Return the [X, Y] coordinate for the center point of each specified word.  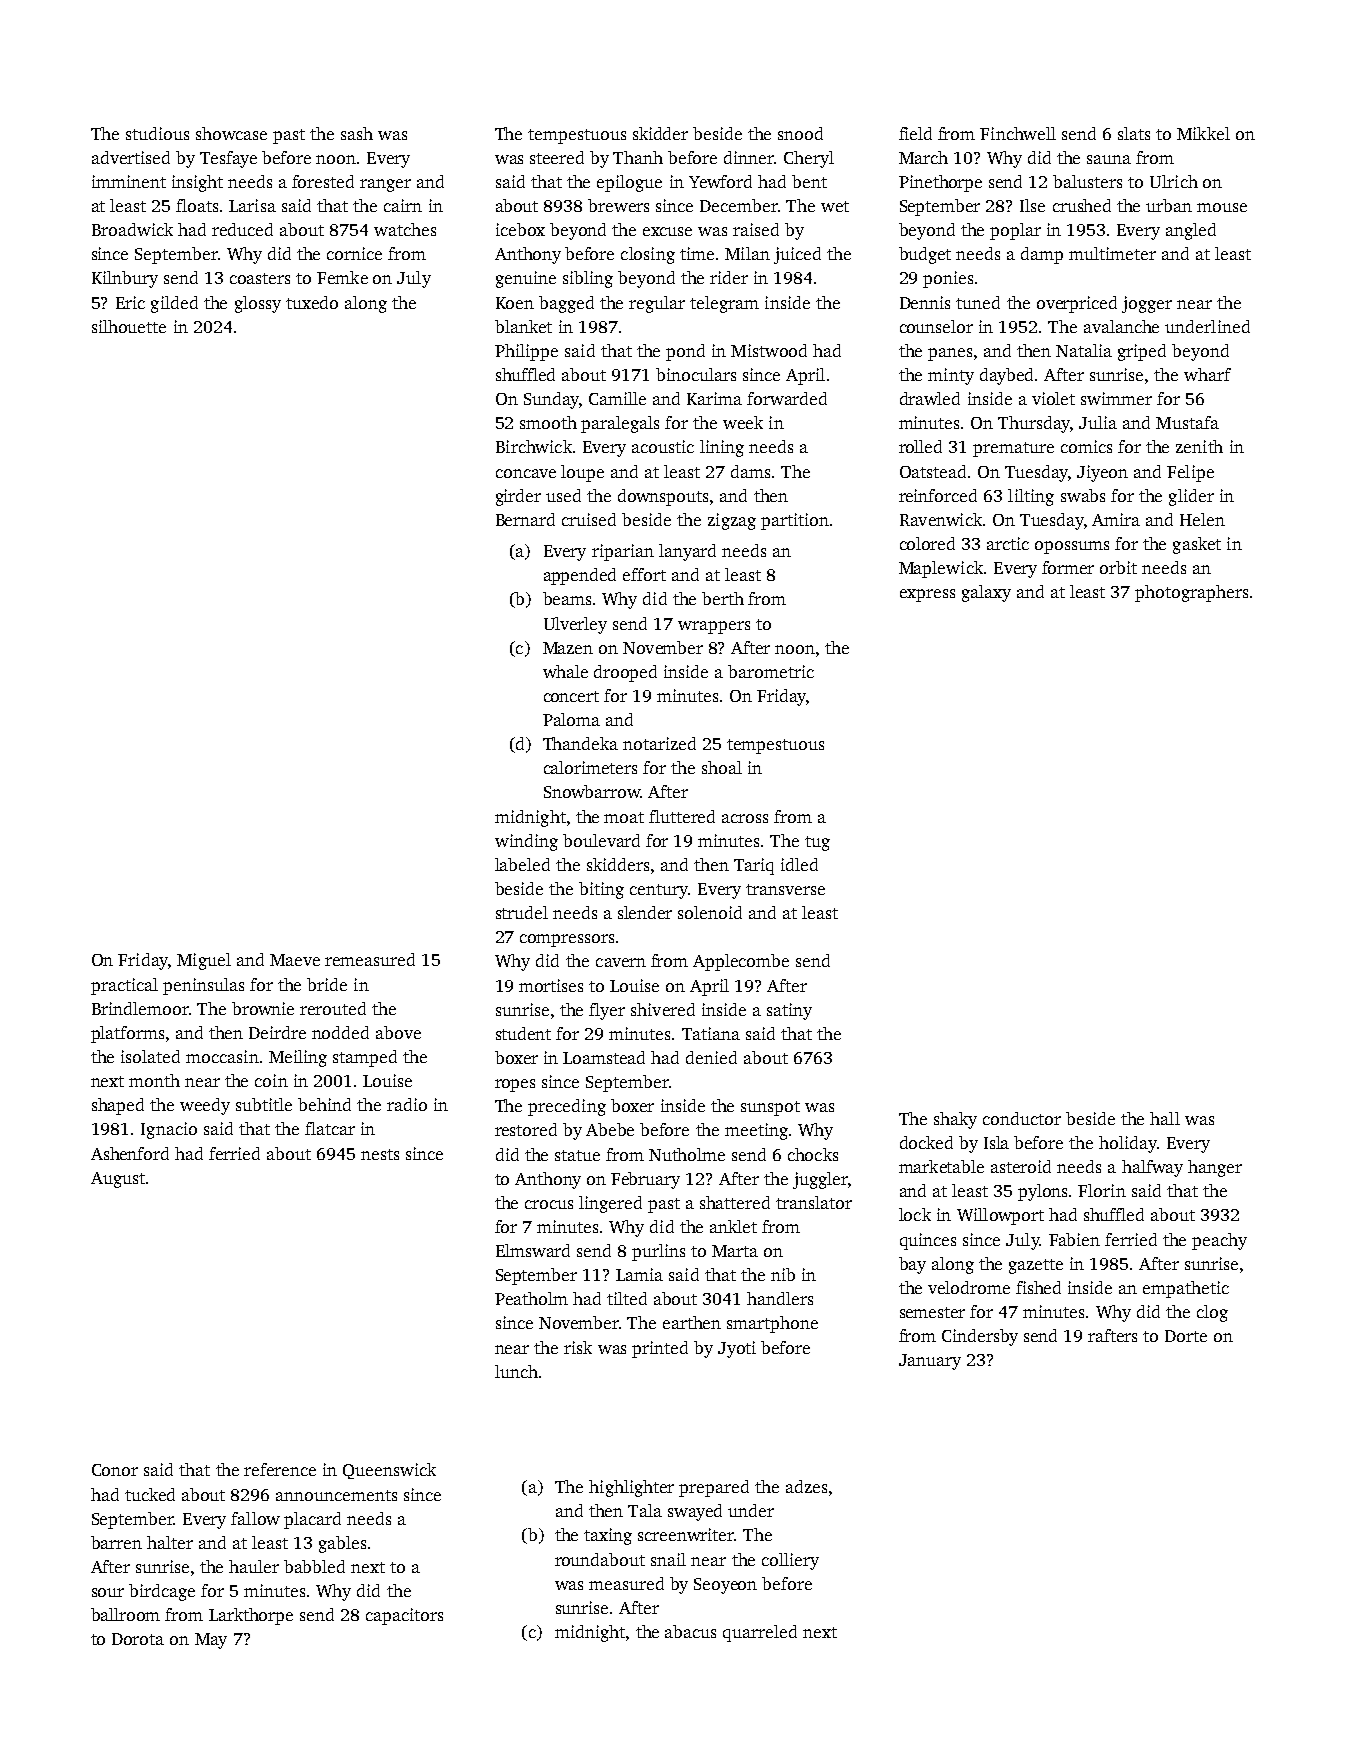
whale [565, 671]
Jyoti [737, 1349]
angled [1191, 231]
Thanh [638, 157]
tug [817, 843]
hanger [1215, 1168]
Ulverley [575, 625]
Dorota [138, 1639]
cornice [354, 253]
